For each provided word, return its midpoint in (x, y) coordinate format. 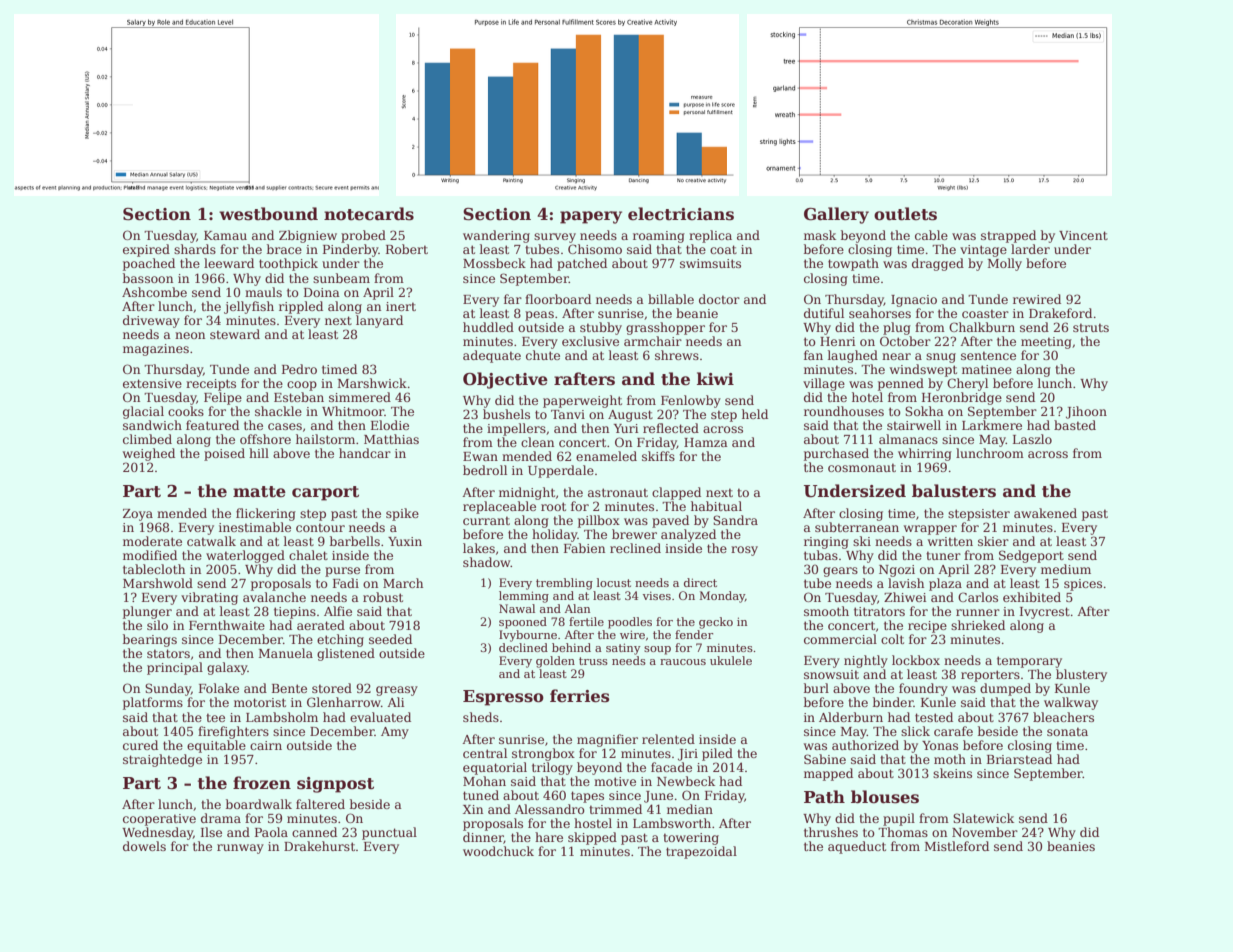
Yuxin (405, 541)
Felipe (223, 398)
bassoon (148, 278)
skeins (952, 773)
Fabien (584, 548)
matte (259, 492)
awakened (1045, 513)
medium (1066, 569)
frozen (262, 783)
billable (671, 299)
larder (1030, 249)
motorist (260, 702)
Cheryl (967, 384)
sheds (481, 717)
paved (670, 521)
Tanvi (568, 414)
